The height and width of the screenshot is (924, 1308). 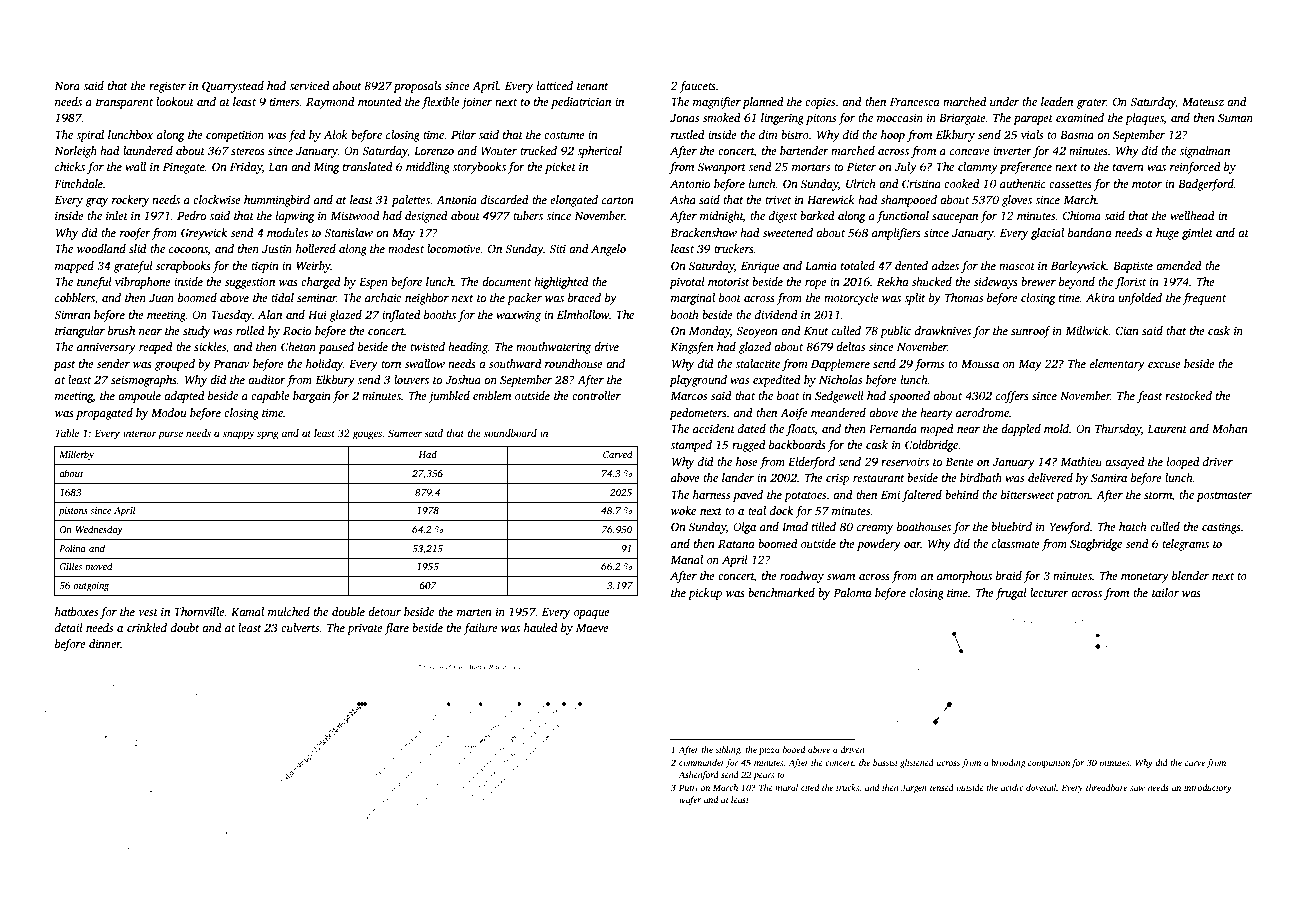 I want to click on chicks, so click(x=70, y=166).
